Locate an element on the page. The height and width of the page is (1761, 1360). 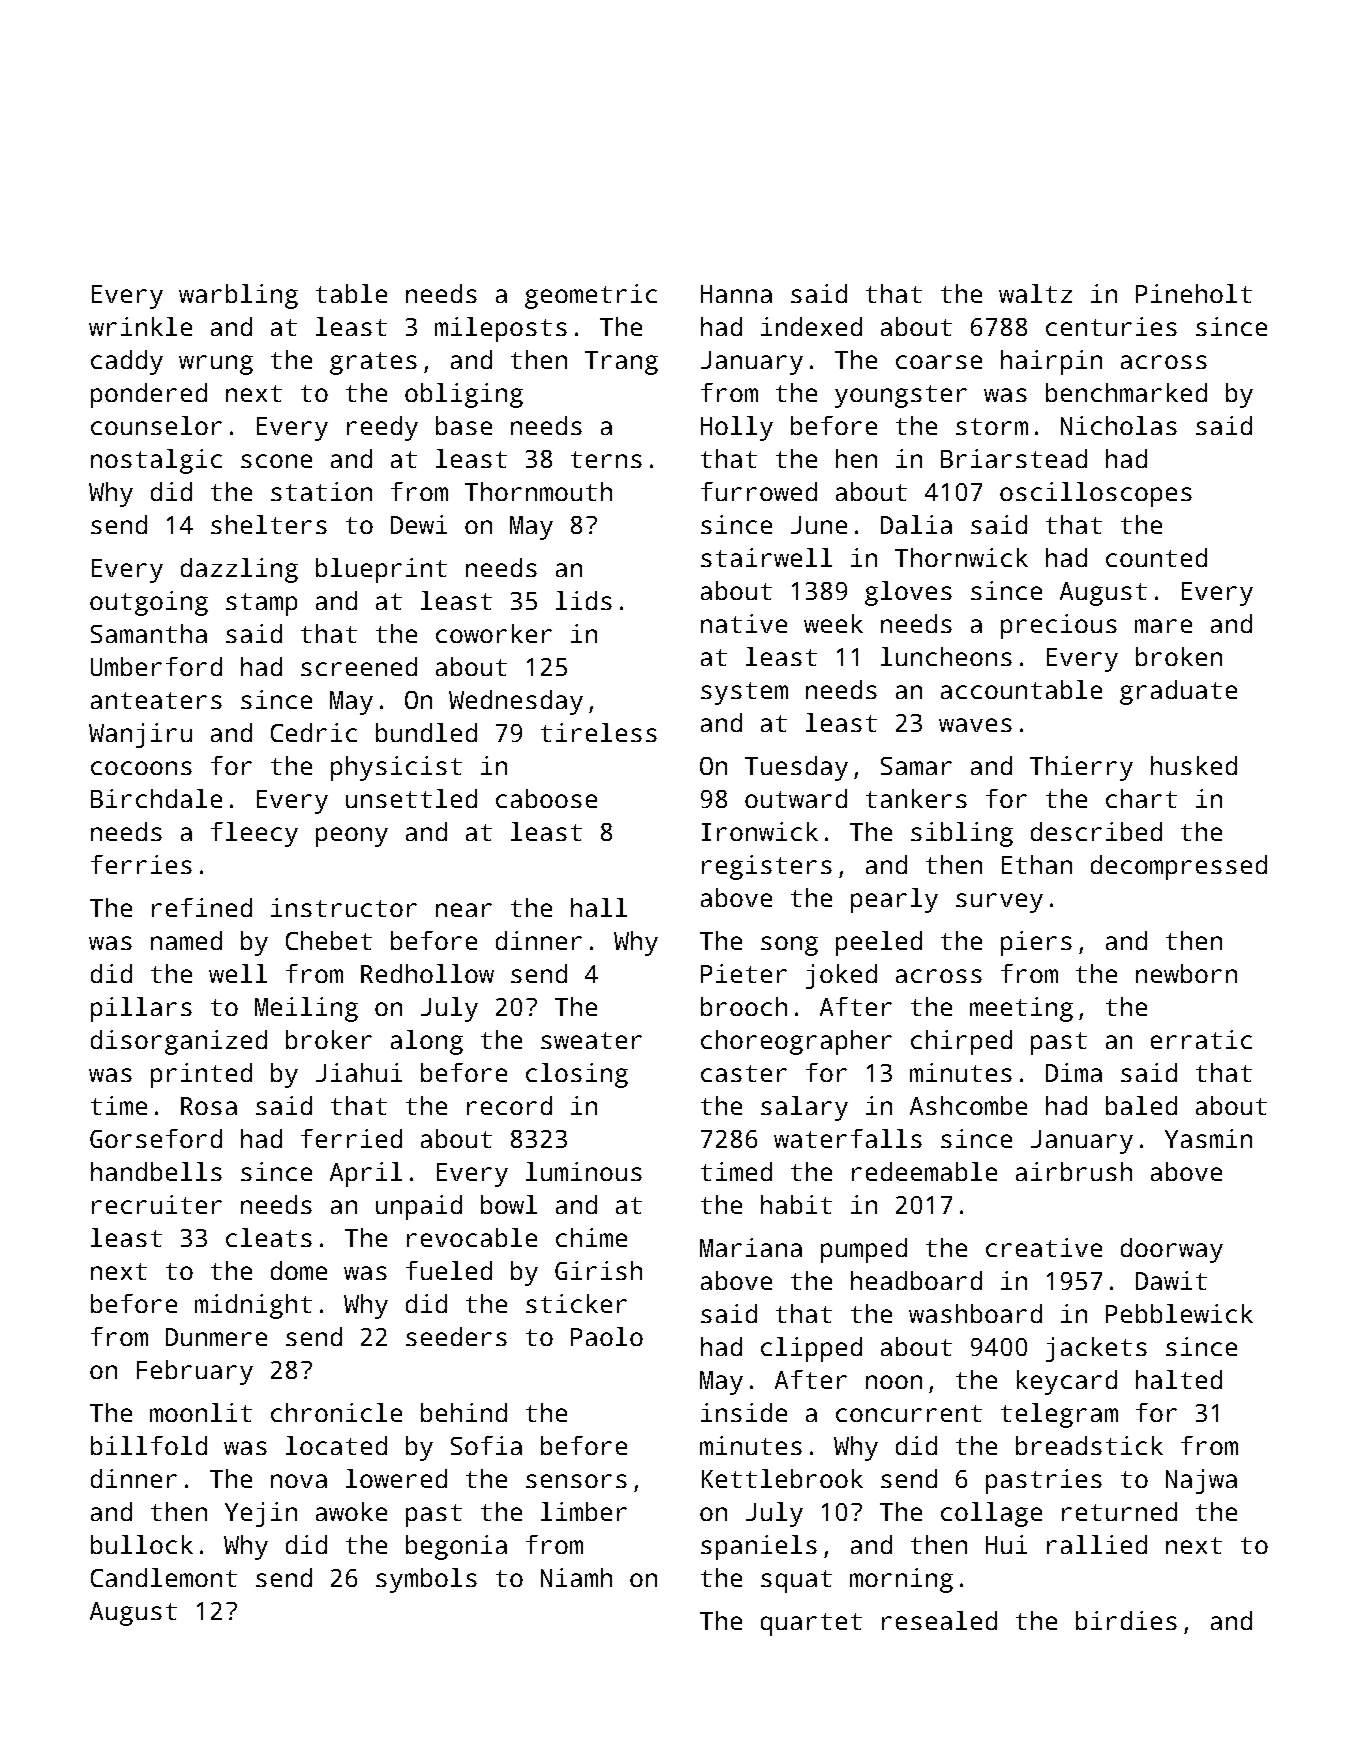
habit is located at coordinates (796, 1204).
